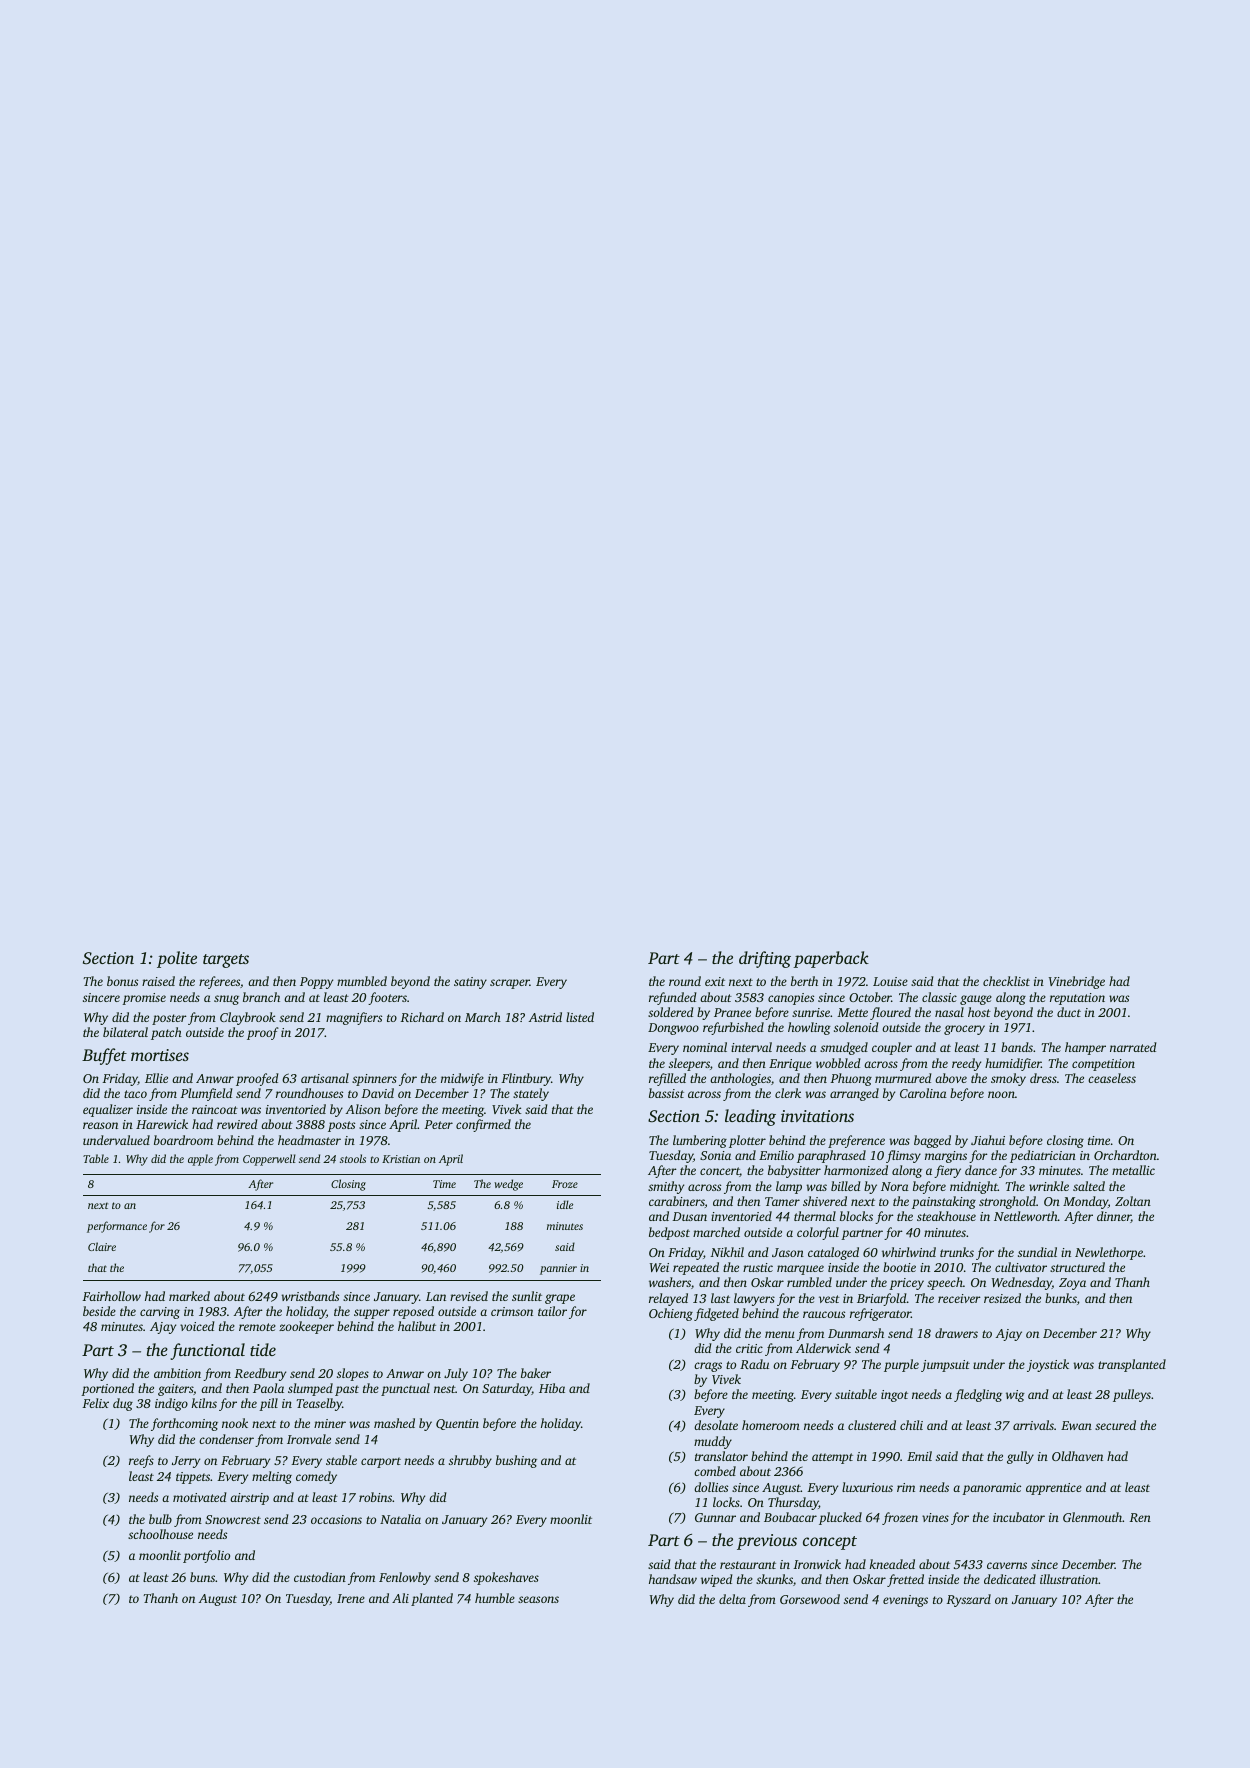 The image size is (1250, 1768). What do you see at coordinates (1077, 982) in the page?
I see `Vinebridge` at bounding box center [1077, 982].
